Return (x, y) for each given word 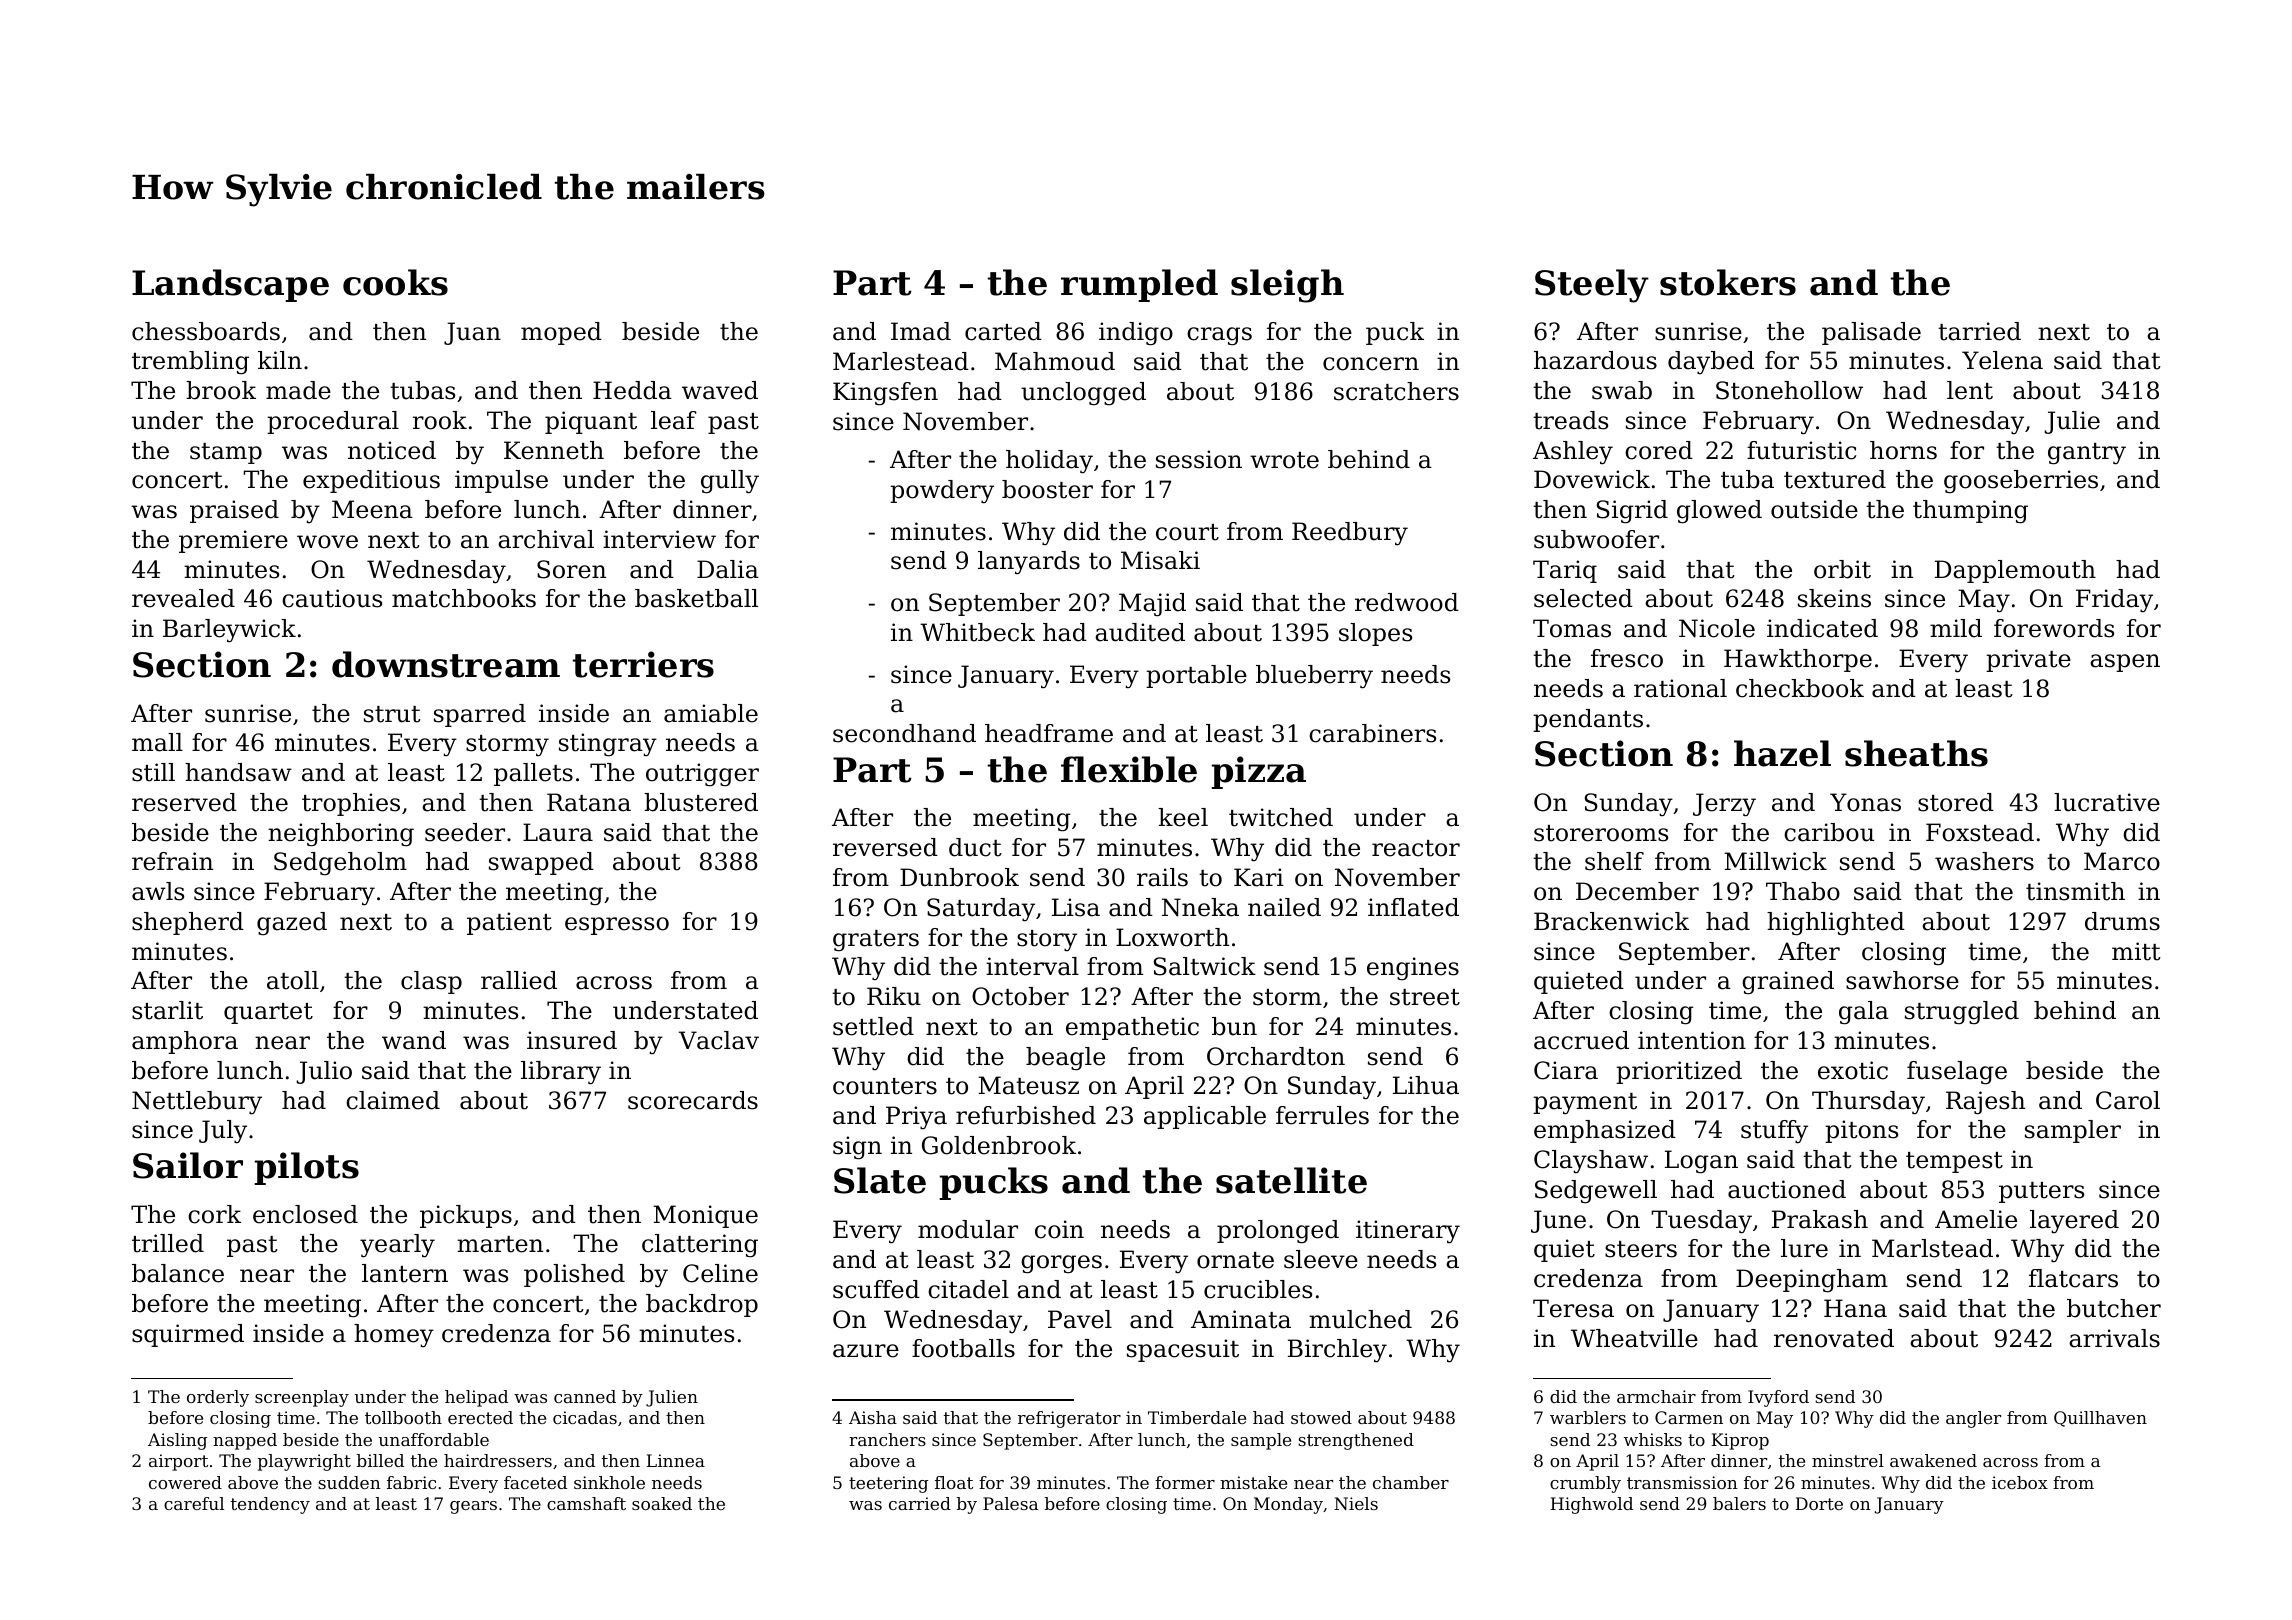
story (1047, 941)
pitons (1861, 1131)
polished (574, 1275)
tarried (1979, 331)
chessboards (206, 331)
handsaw (238, 772)
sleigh (1287, 286)
